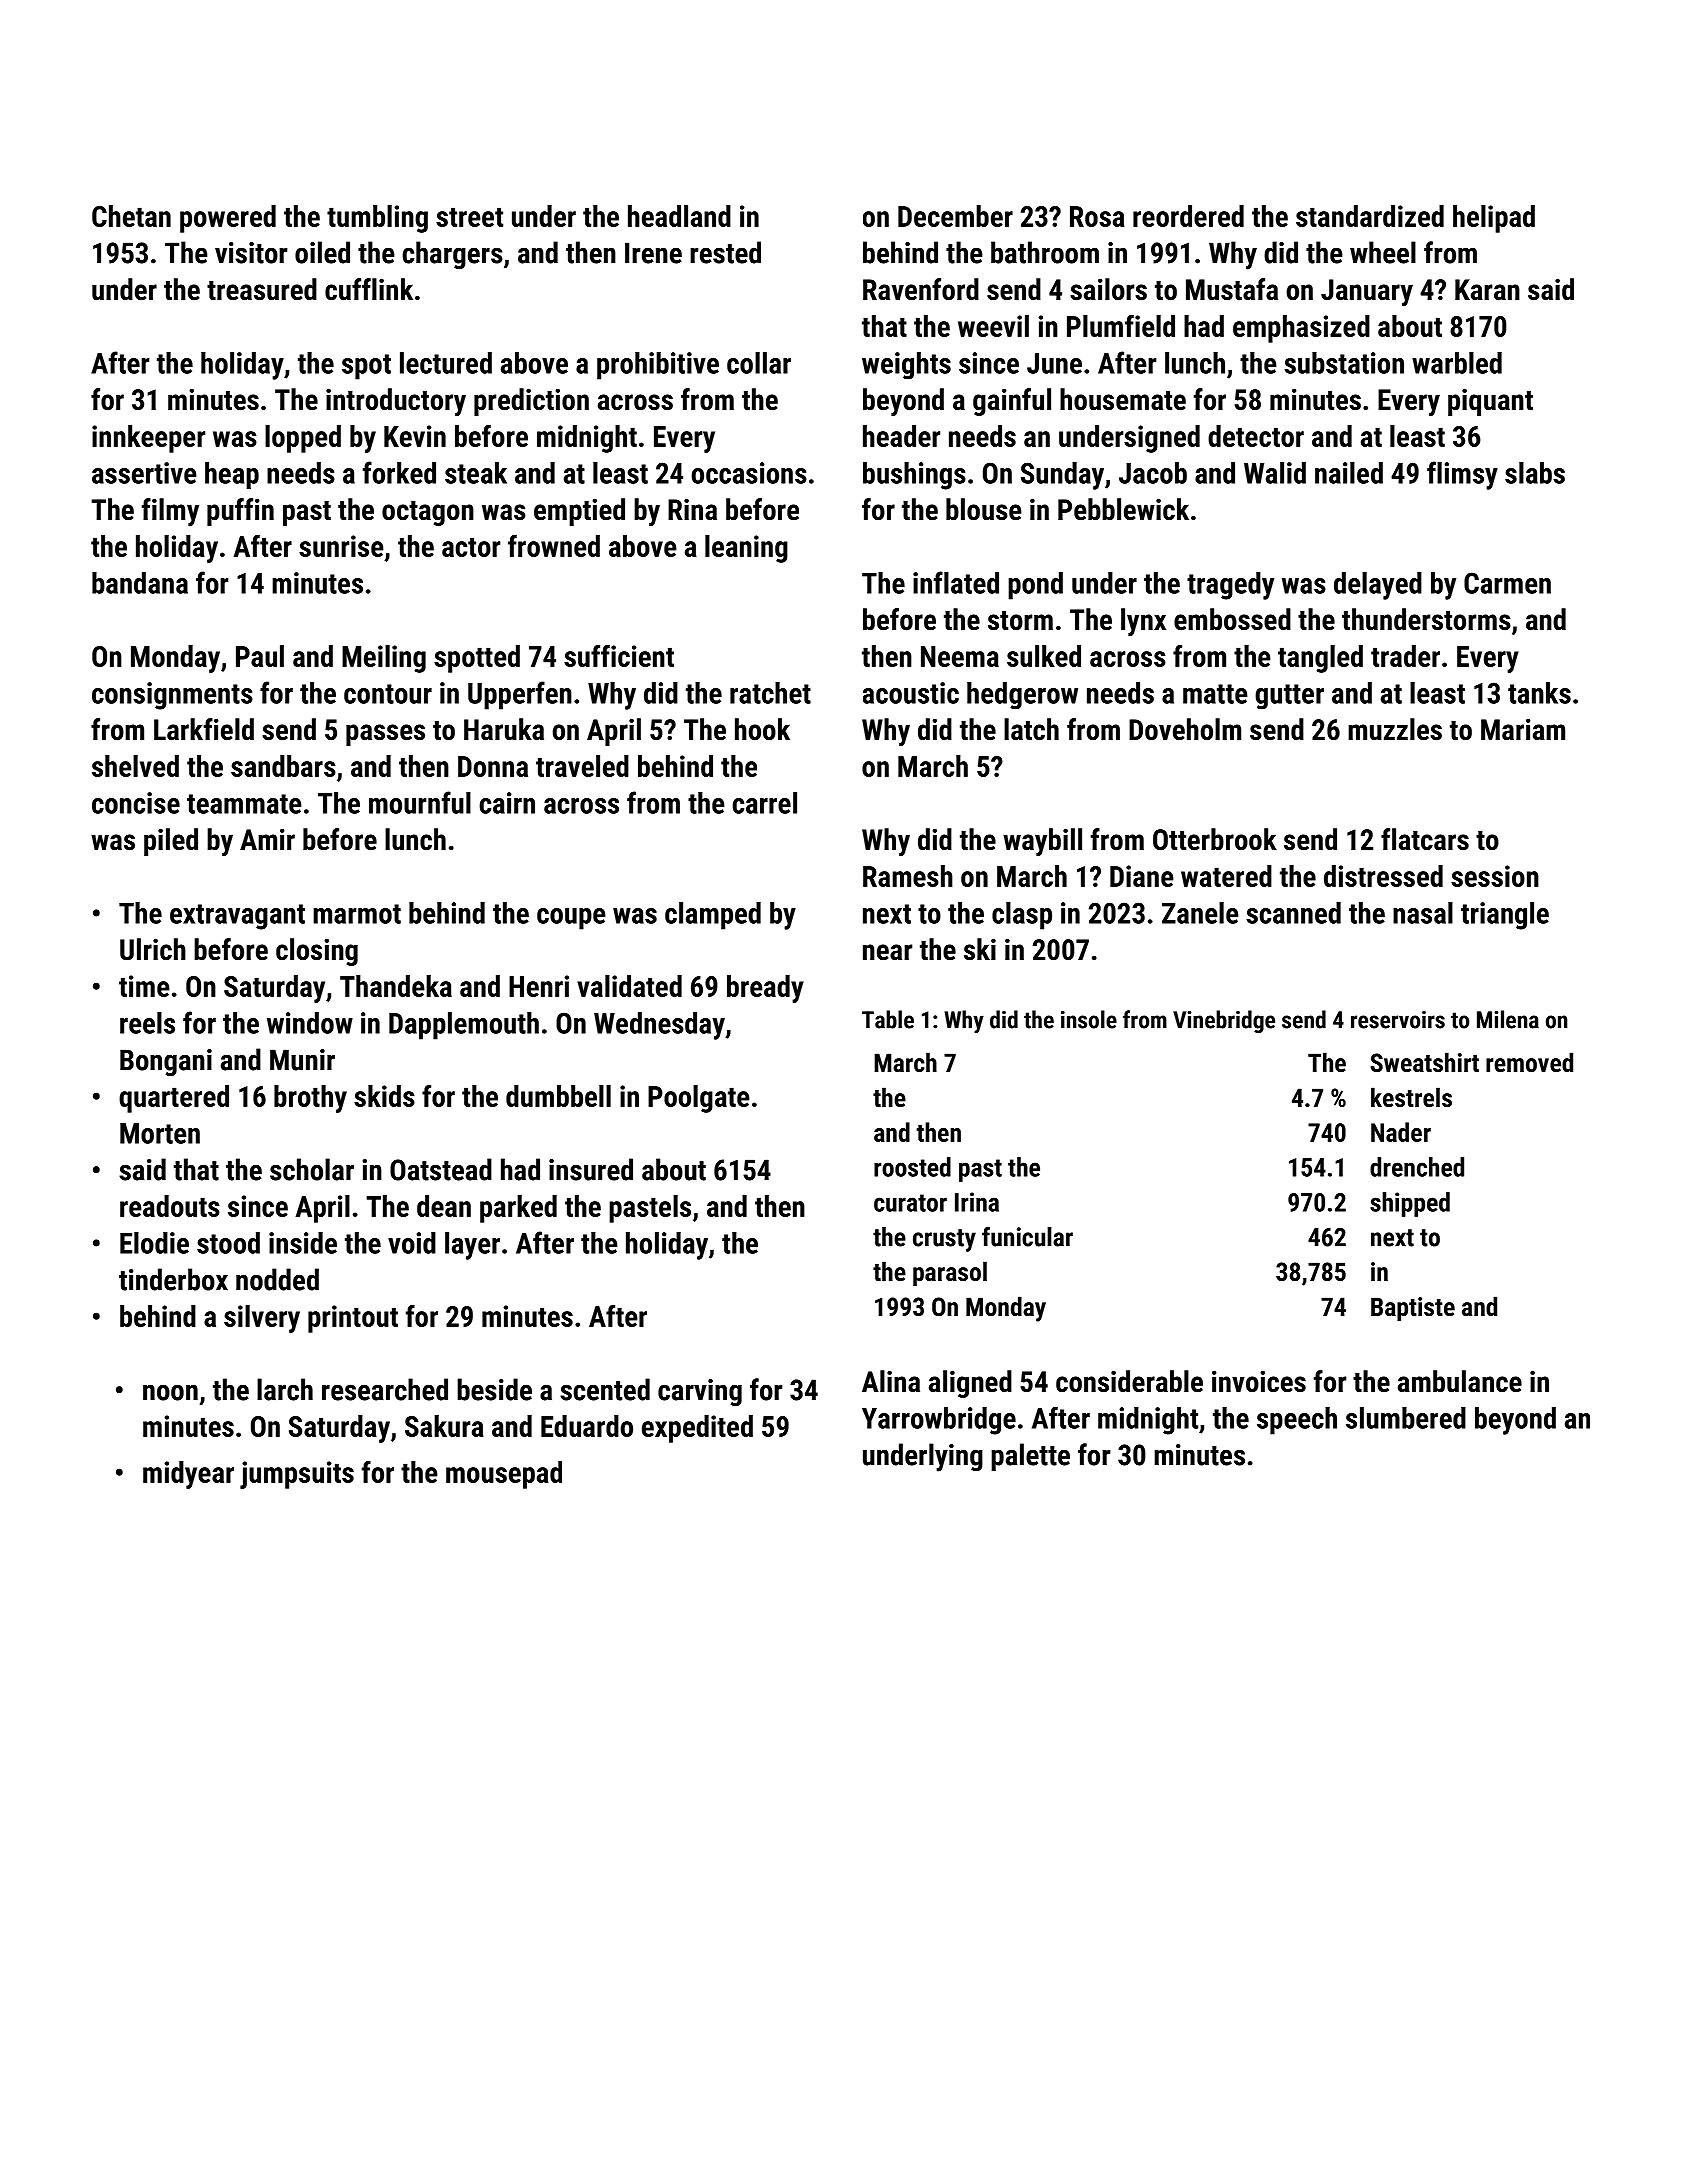 The image size is (1683, 2178). Describe the element at coordinates (1487, 290) in the page. I see `Karan` at that location.
